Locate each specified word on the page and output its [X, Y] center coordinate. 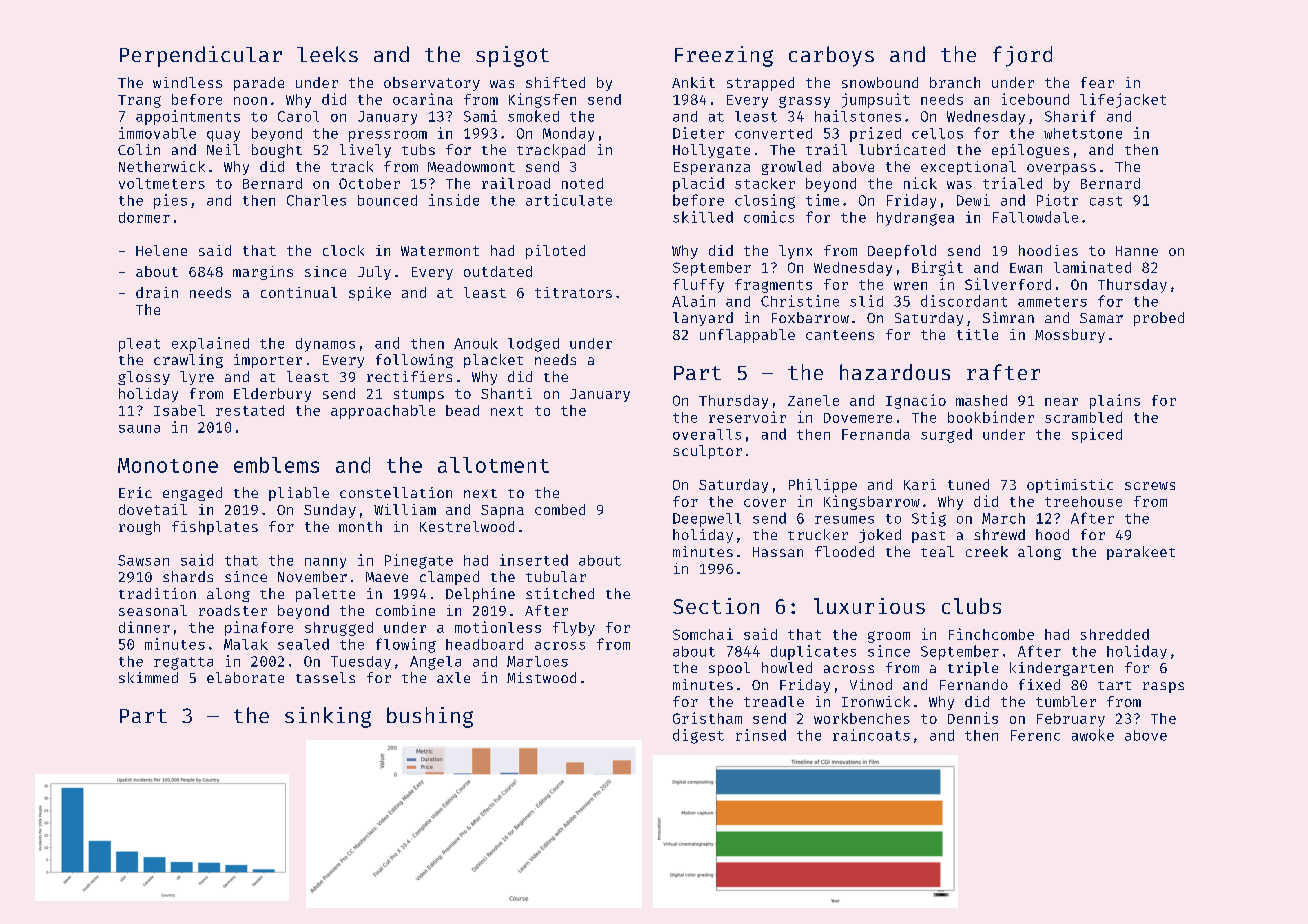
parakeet [1141, 553]
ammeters [1052, 302]
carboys [831, 56]
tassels [325, 677]
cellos [937, 133]
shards [188, 576]
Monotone [168, 465]
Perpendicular [201, 56]
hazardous [895, 372]
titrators [573, 292]
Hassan [778, 552]
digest [698, 736]
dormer [144, 217]
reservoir [747, 417]
